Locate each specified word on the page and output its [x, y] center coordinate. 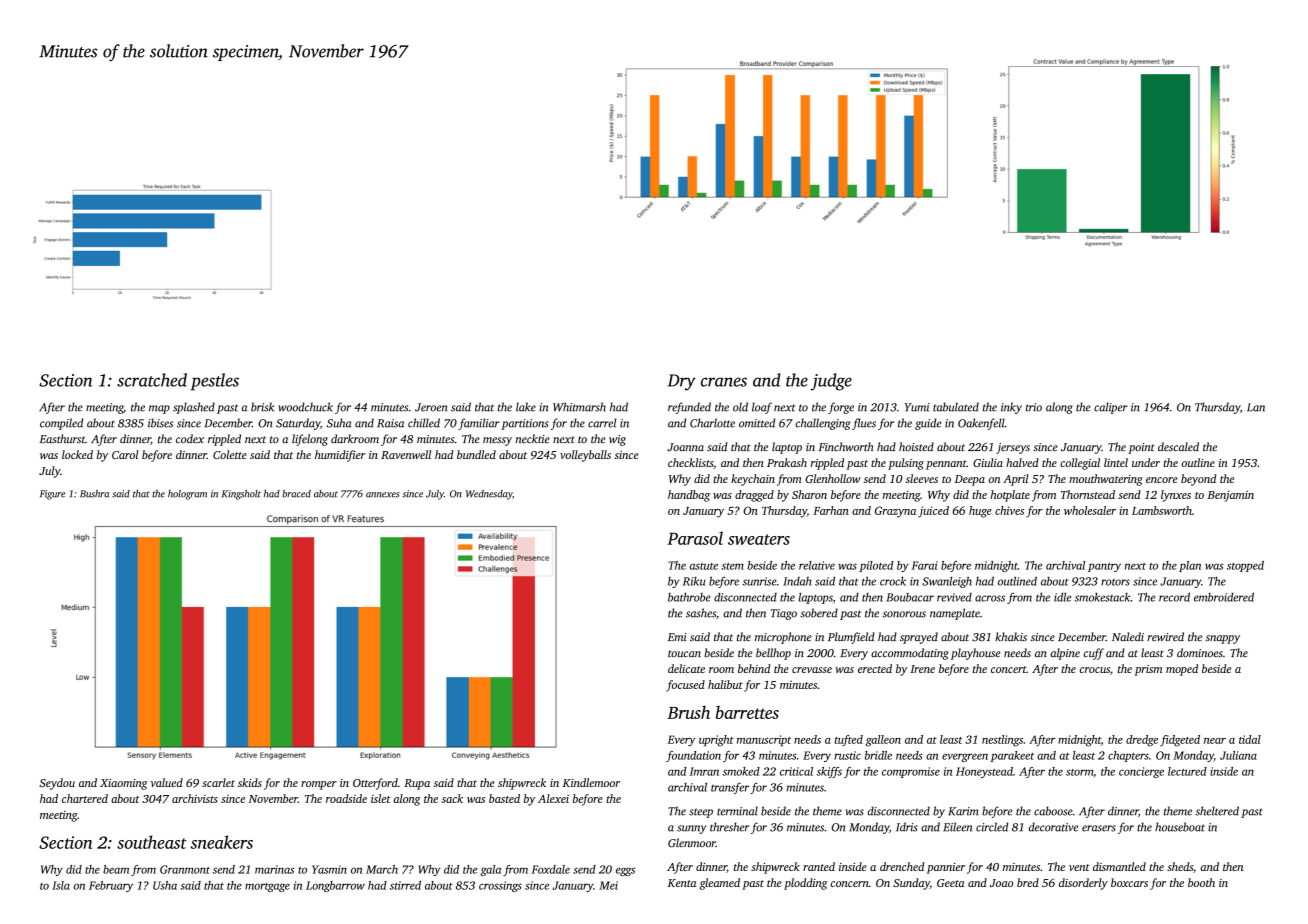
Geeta [950, 883]
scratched [152, 380]
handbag [689, 496]
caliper [1111, 408]
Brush [688, 712]
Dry [682, 382]
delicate [686, 668]
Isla [61, 885]
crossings [500, 886]
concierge [1141, 772]
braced [296, 494]
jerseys [1013, 448]
